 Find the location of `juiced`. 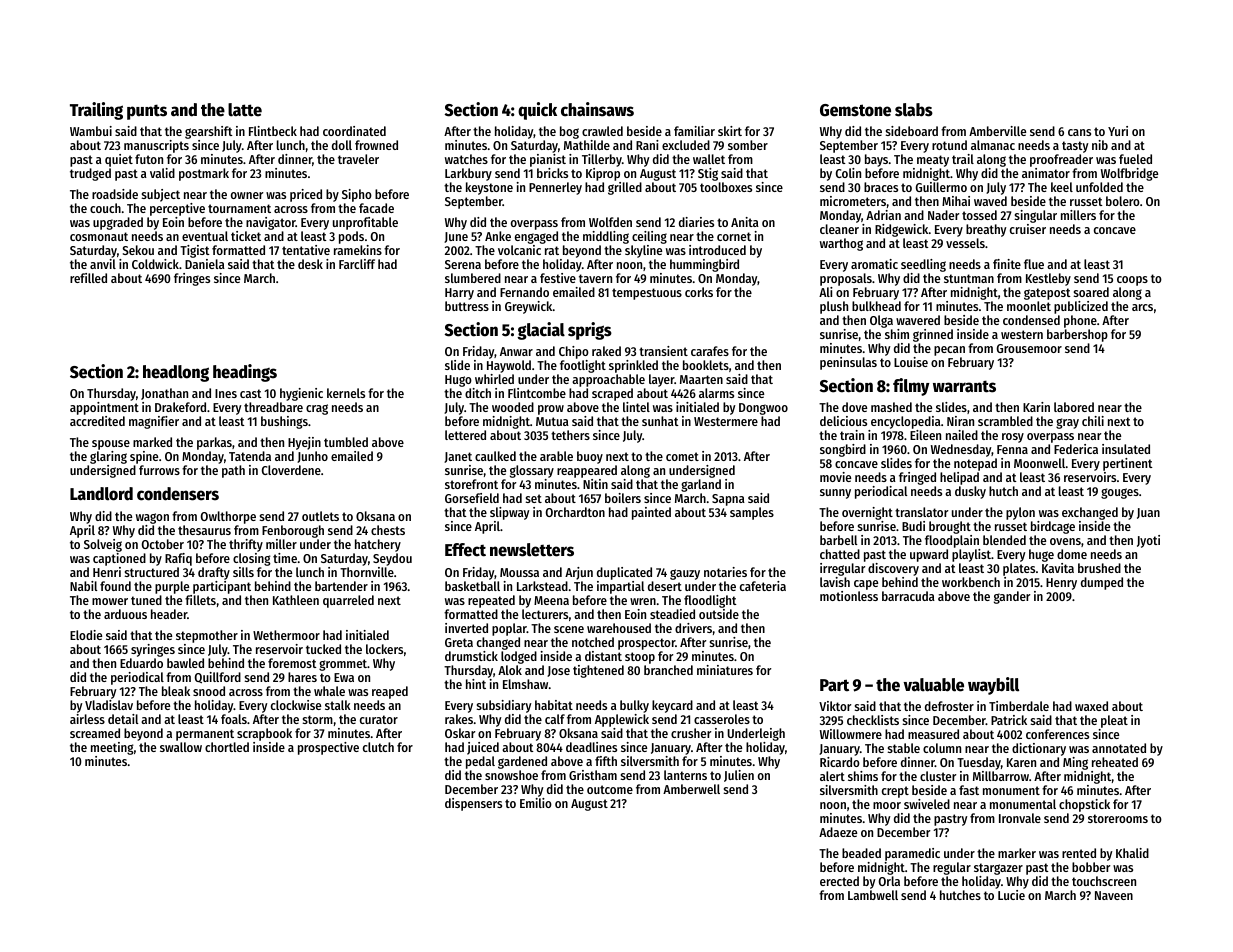

juiced is located at coordinates (483, 748).
